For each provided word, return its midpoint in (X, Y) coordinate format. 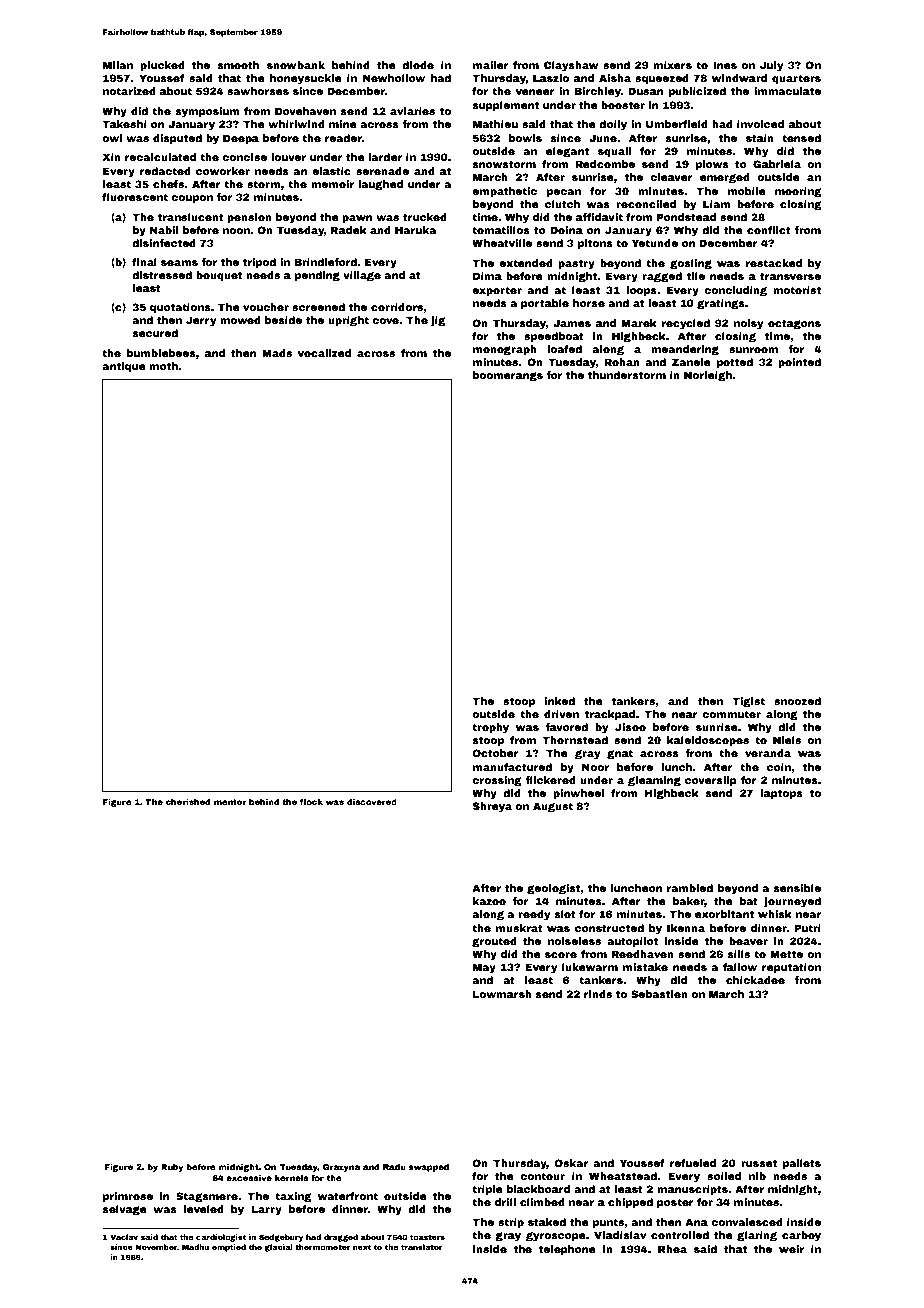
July (771, 66)
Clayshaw (571, 66)
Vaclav (124, 1237)
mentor (230, 802)
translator (421, 1247)
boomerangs (508, 376)
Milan (118, 65)
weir (791, 1249)
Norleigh (708, 376)
